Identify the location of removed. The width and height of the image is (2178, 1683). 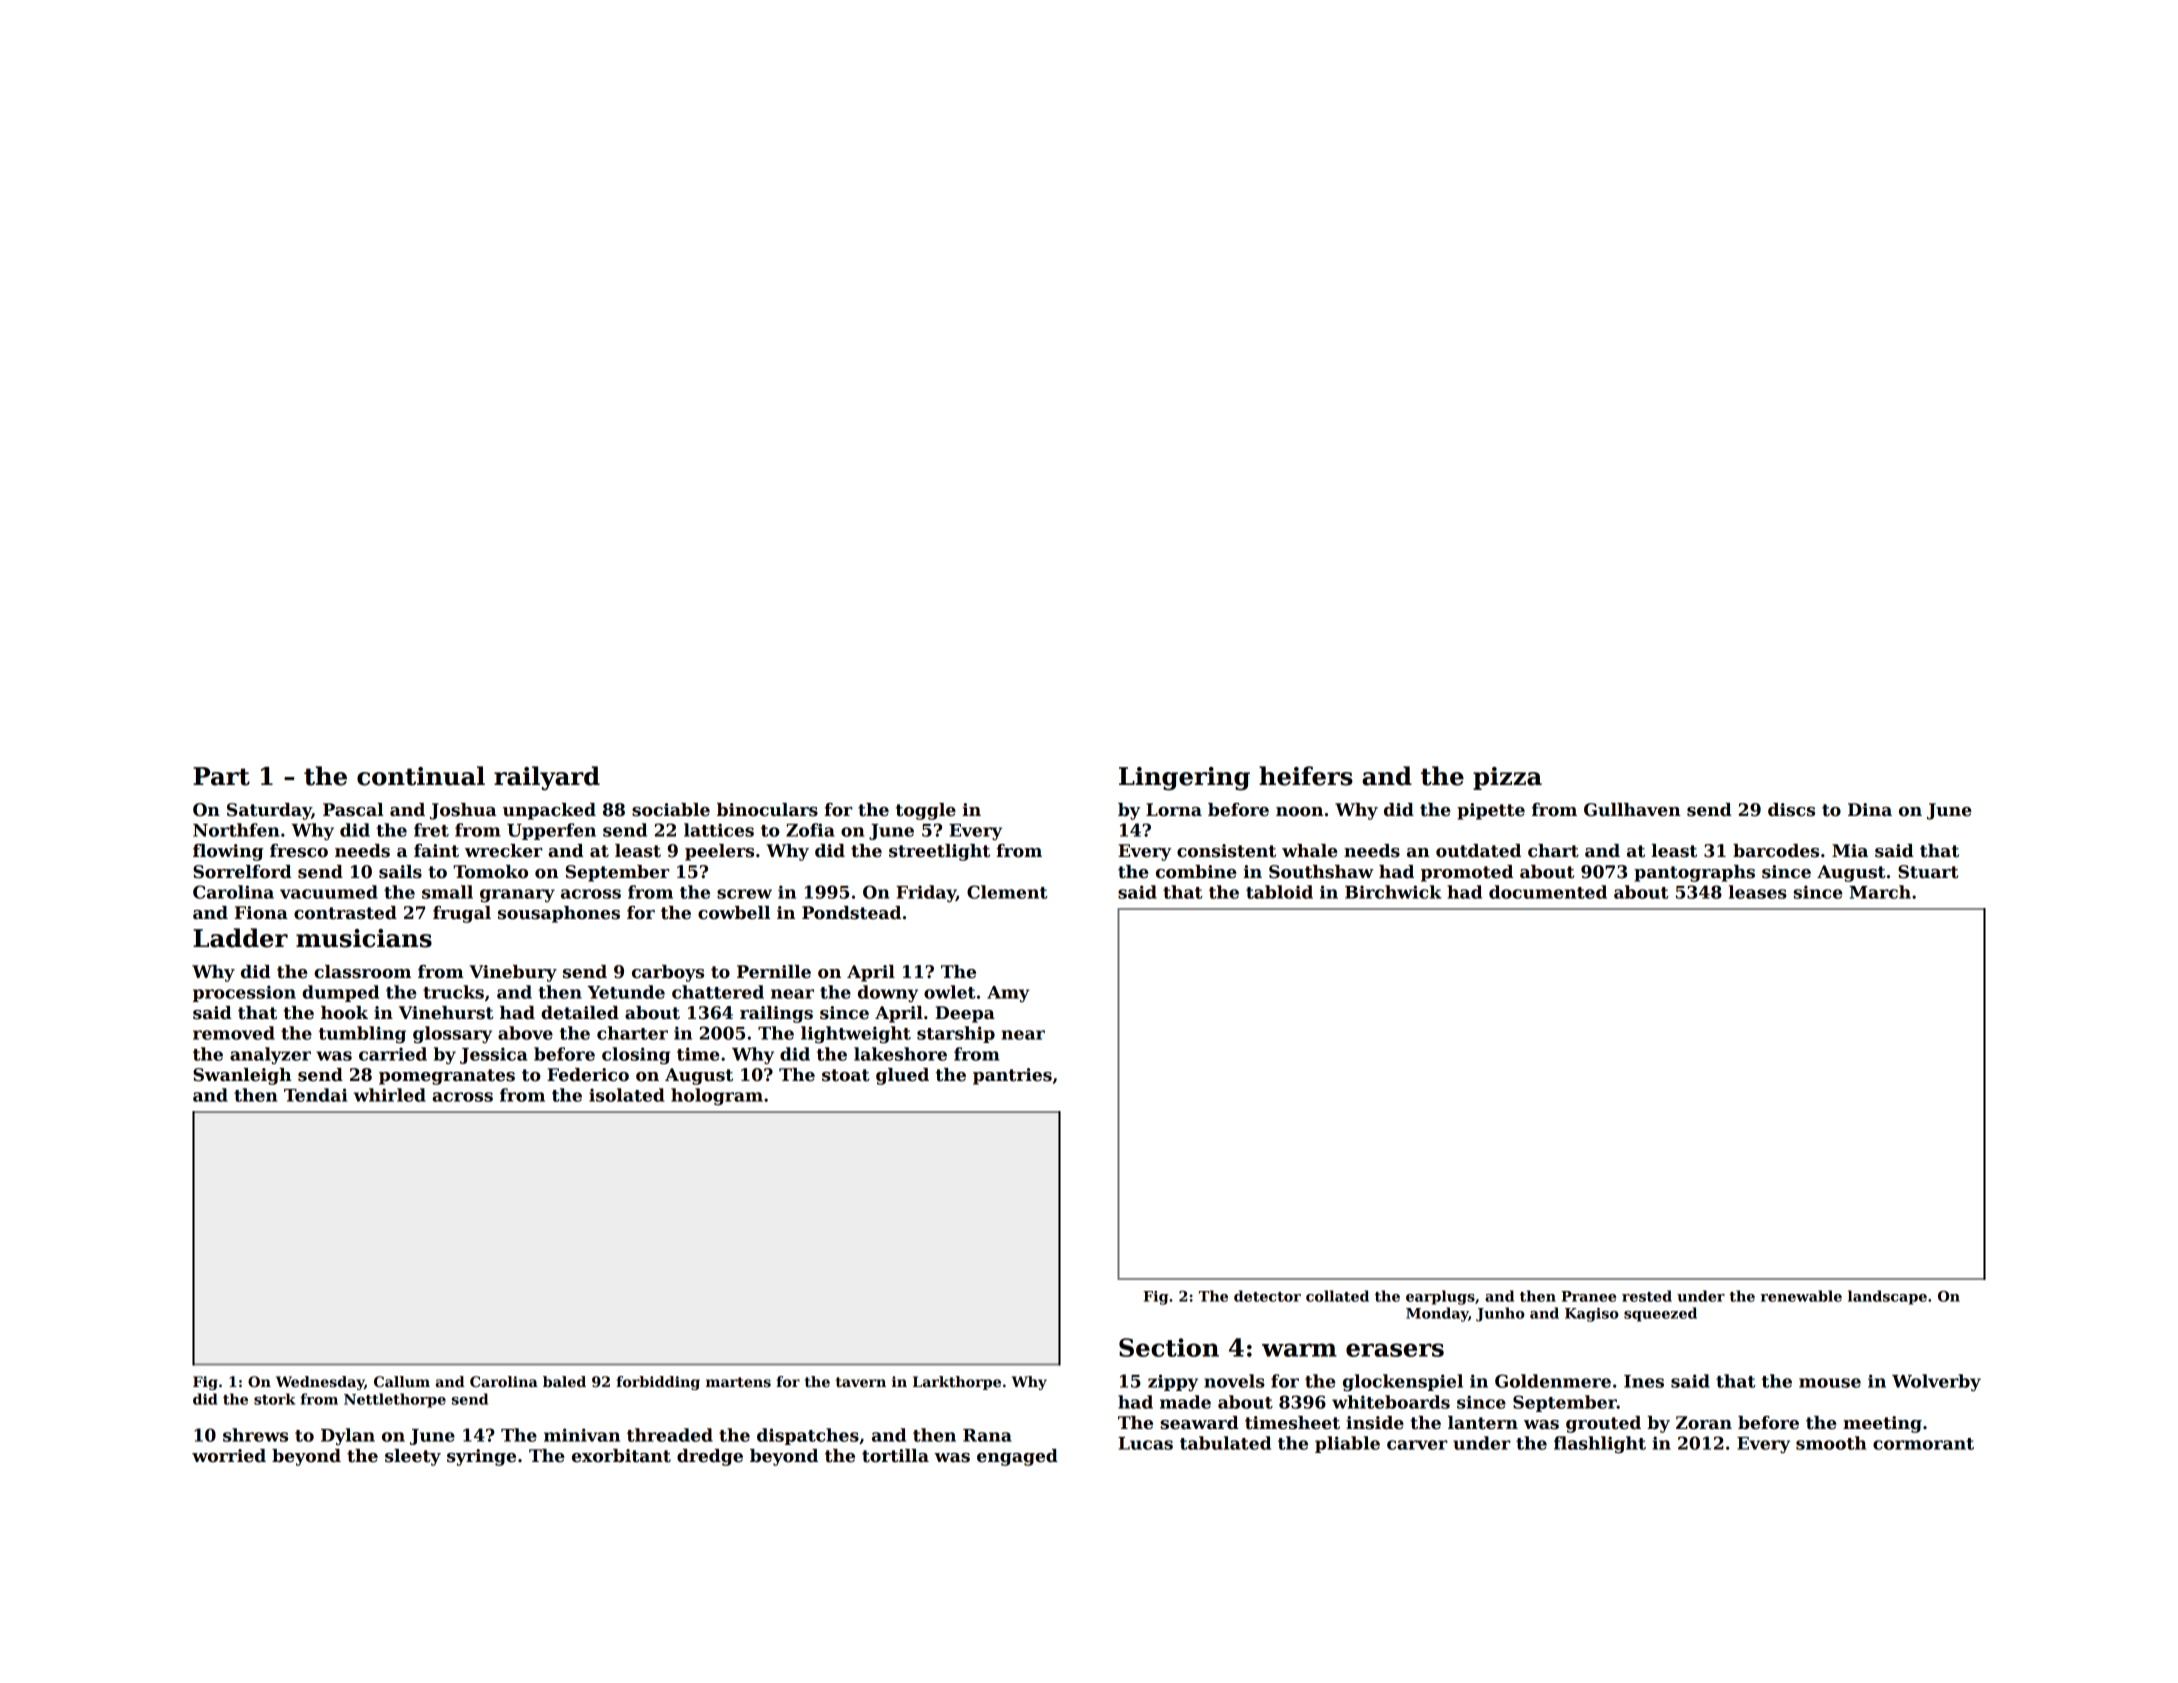
(234, 1033).
